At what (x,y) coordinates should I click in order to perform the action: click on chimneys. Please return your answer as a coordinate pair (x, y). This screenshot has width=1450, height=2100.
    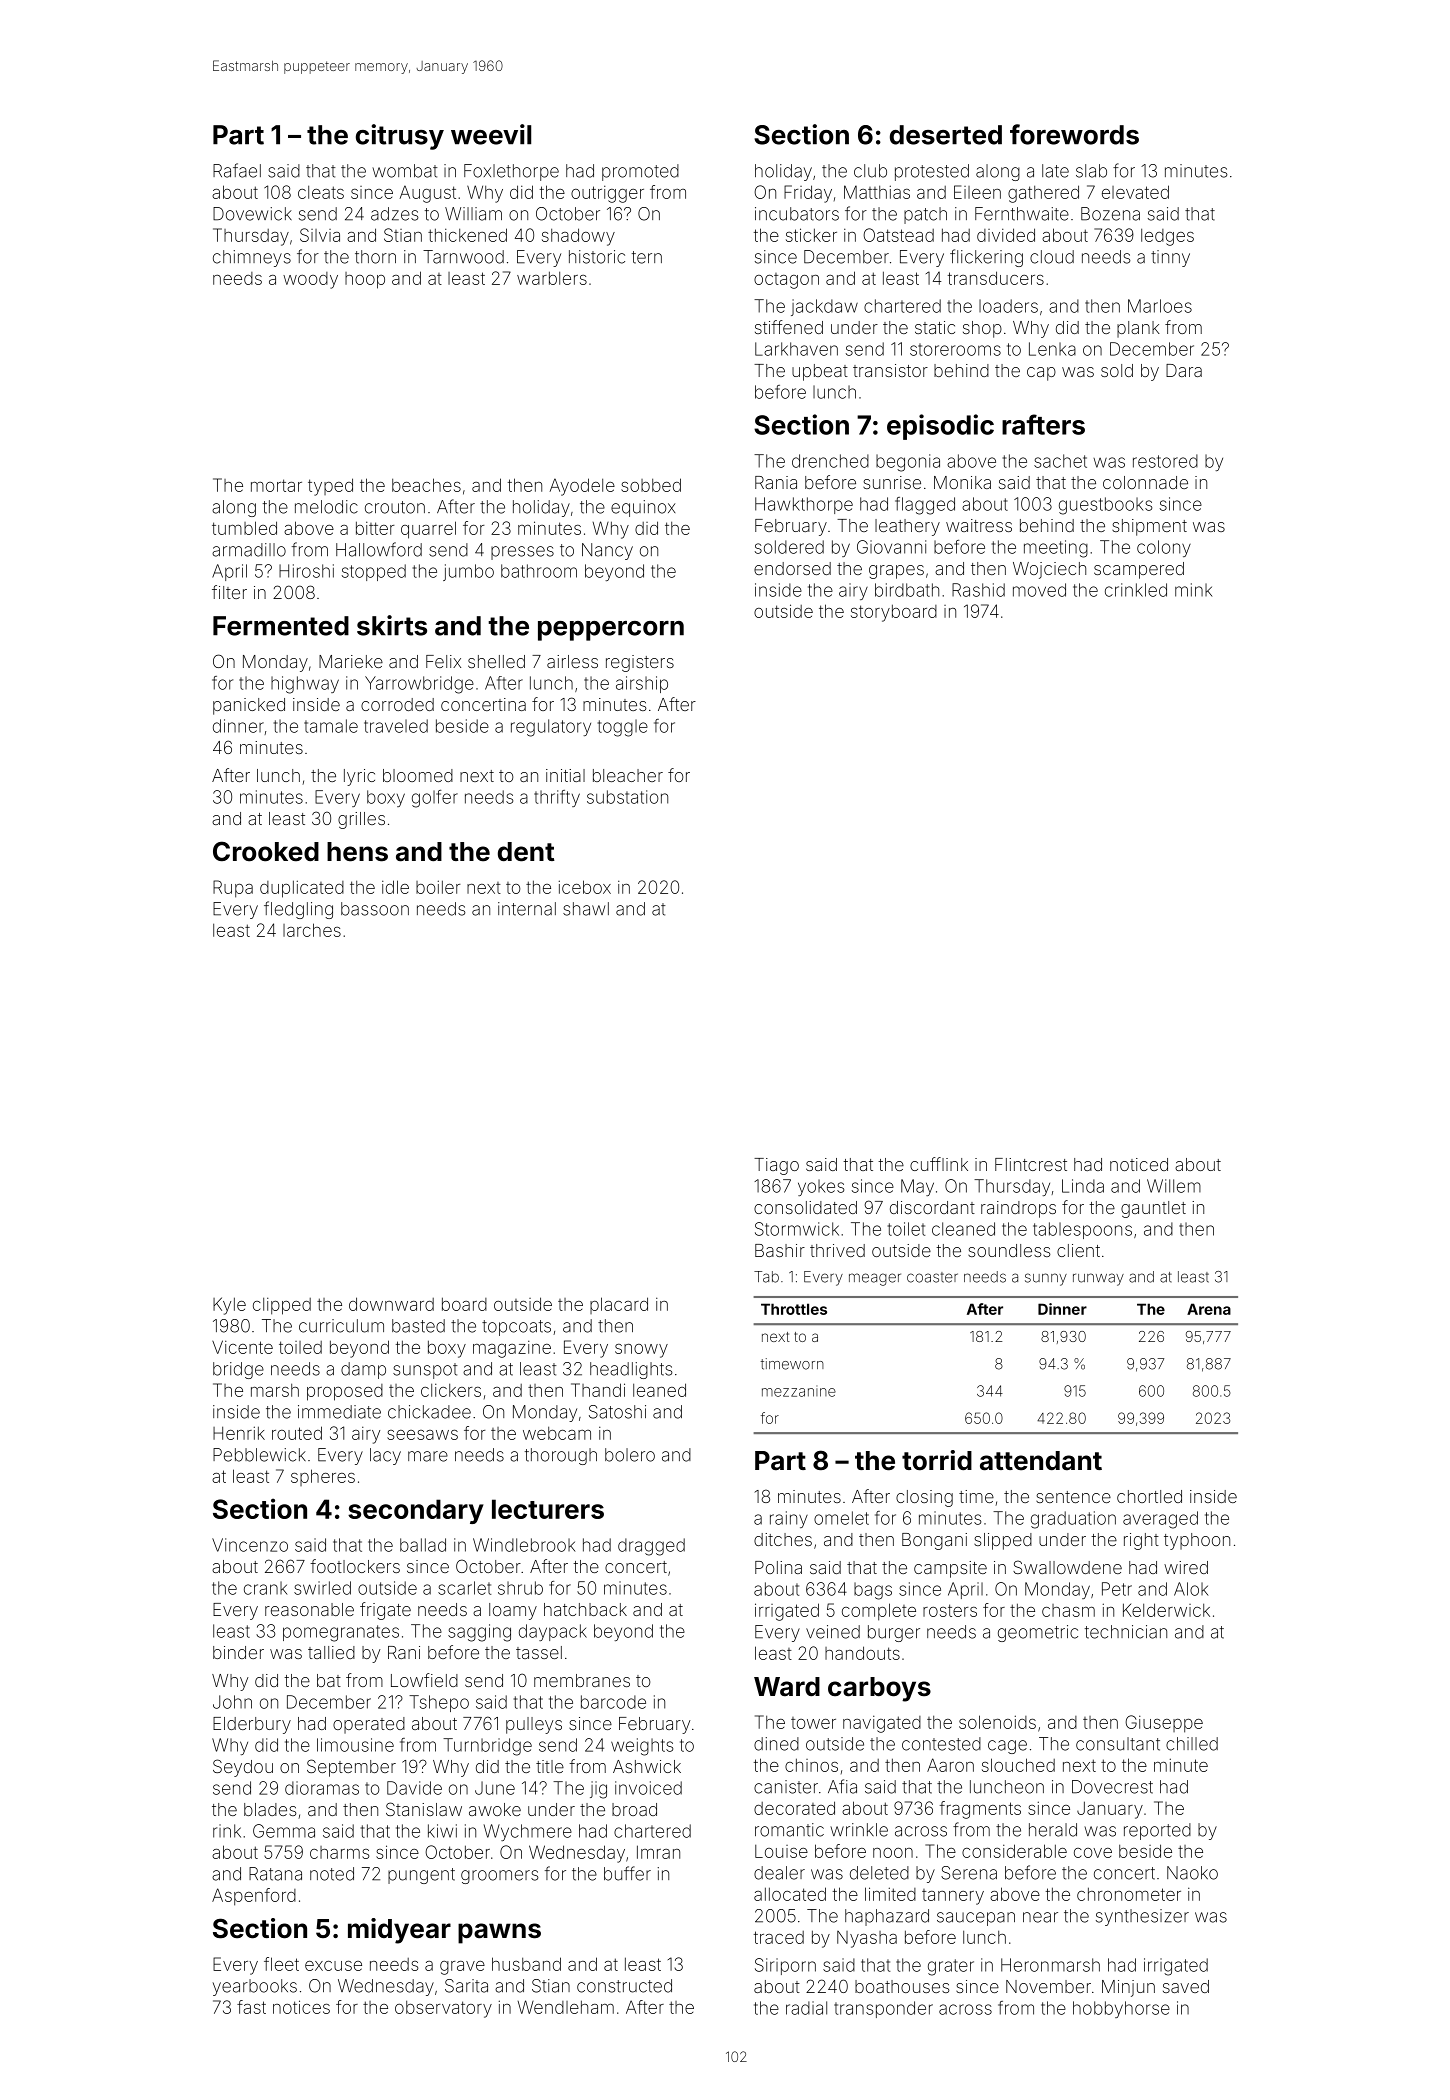
    Looking at the image, I should click on (252, 258).
